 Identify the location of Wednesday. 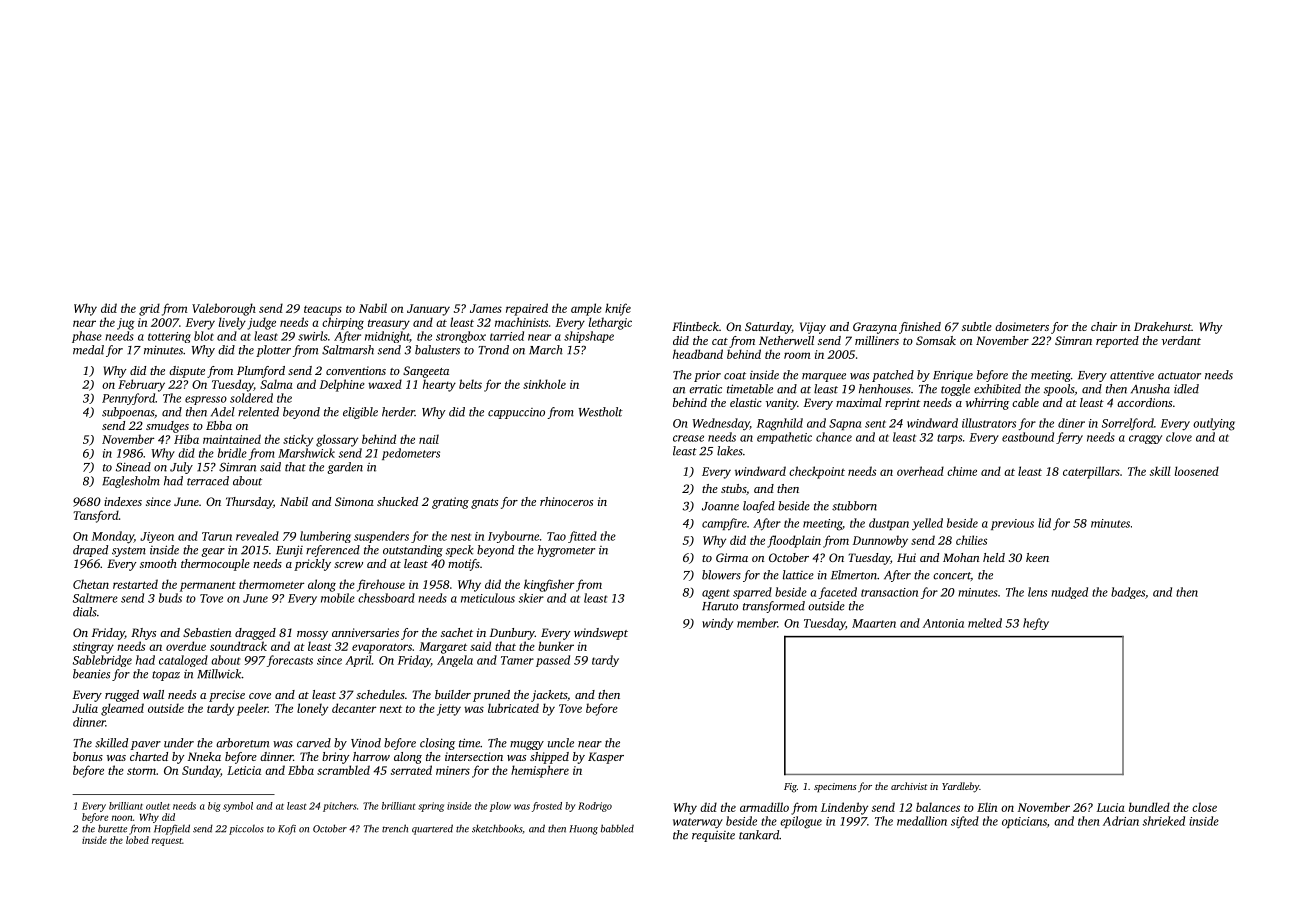
(721, 424).
